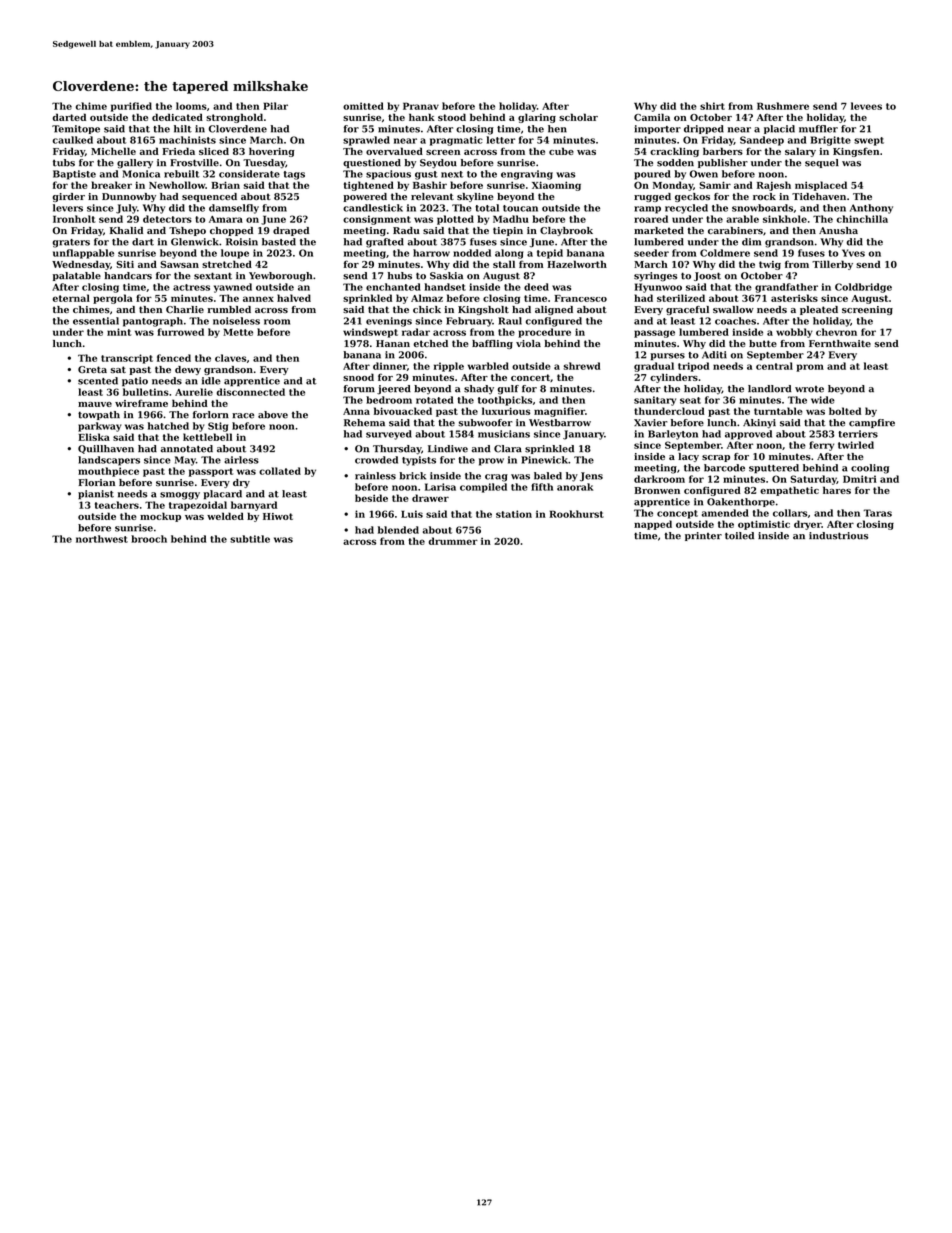 The image size is (952, 1233). I want to click on Pranav, so click(421, 106).
